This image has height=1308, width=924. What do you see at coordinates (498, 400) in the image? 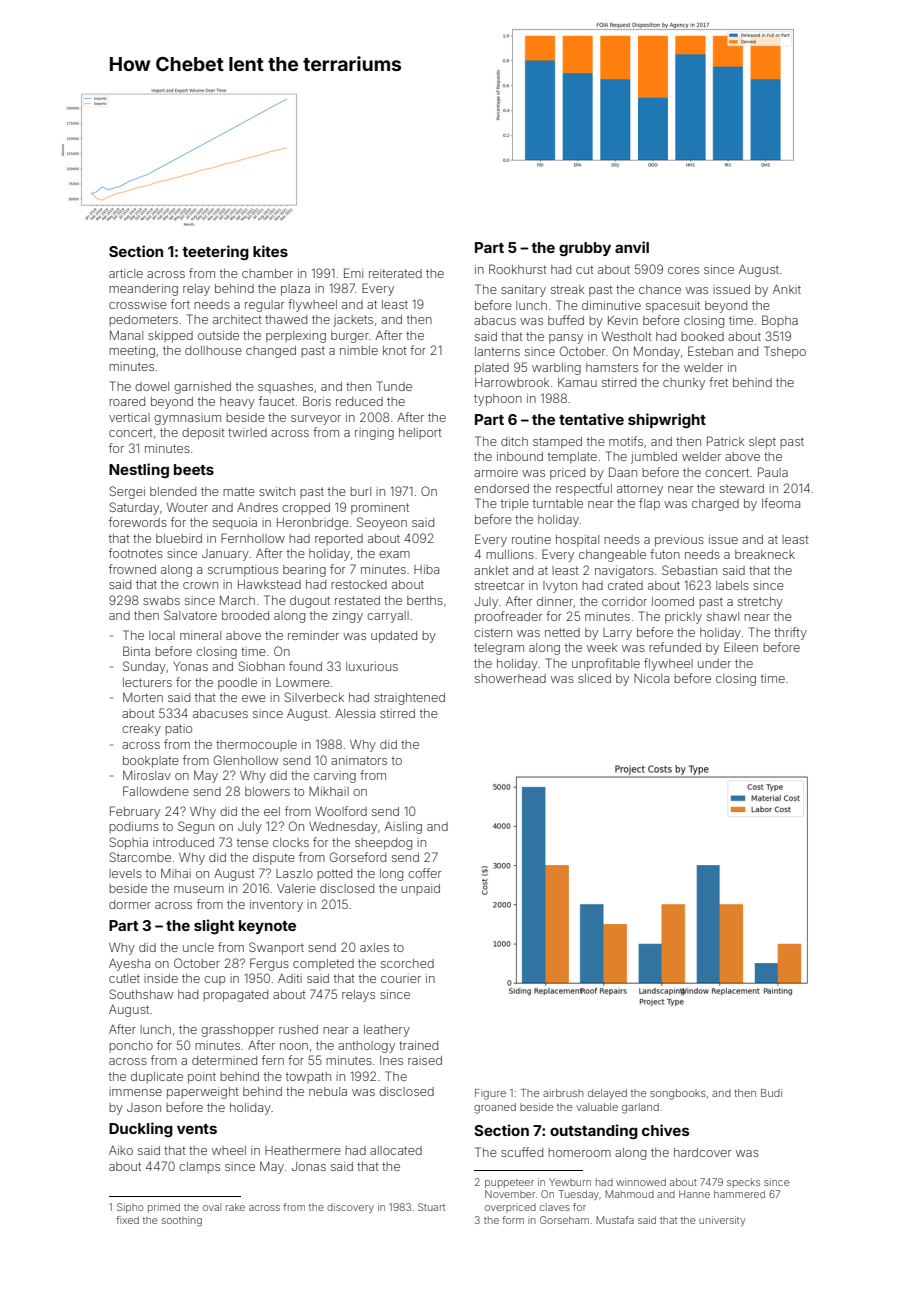
I see `typhoon` at bounding box center [498, 400].
